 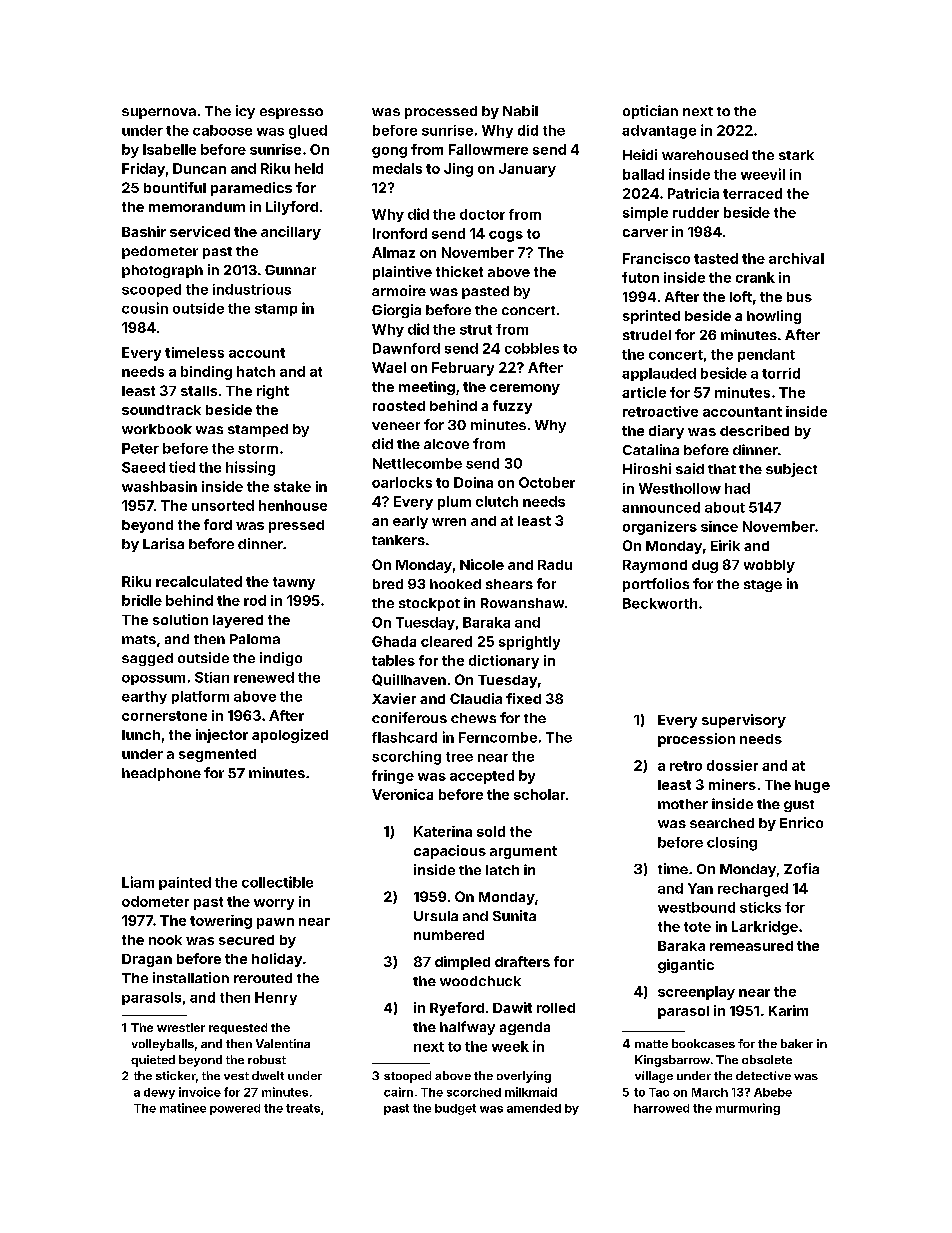 I want to click on Jing, so click(x=458, y=170).
